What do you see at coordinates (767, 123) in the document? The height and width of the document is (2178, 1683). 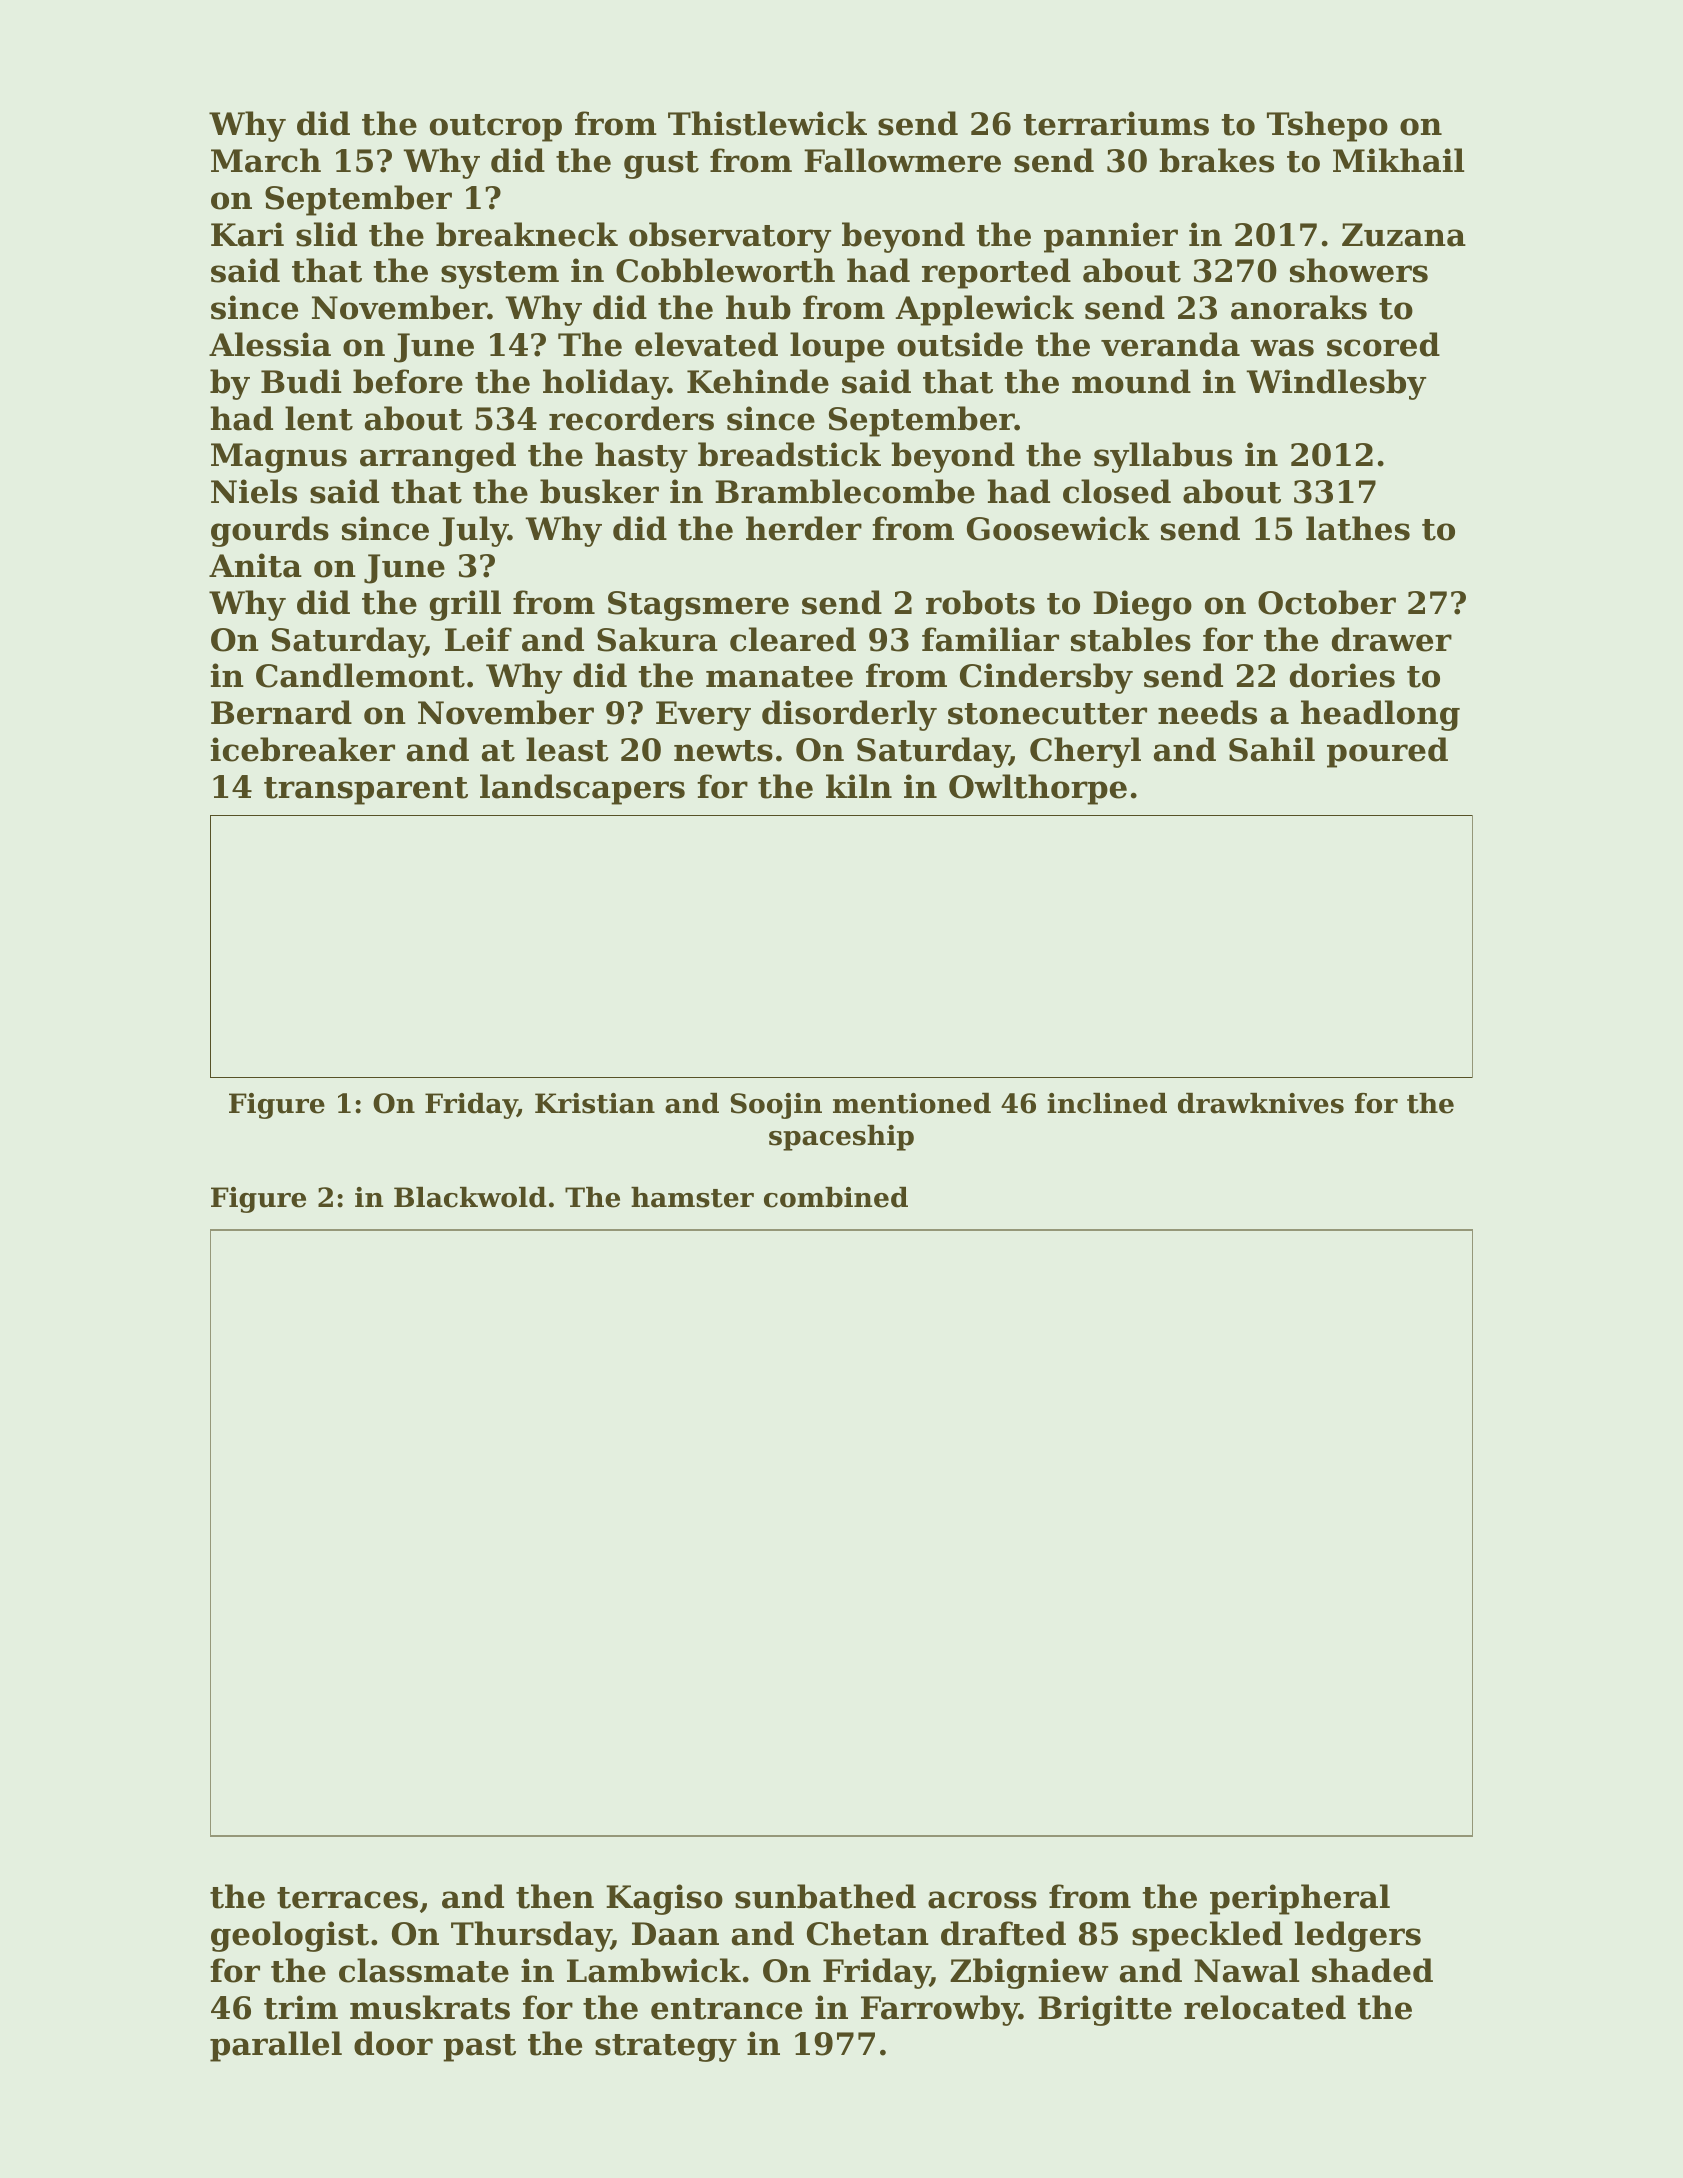 I see `Thistlewick` at bounding box center [767, 123].
